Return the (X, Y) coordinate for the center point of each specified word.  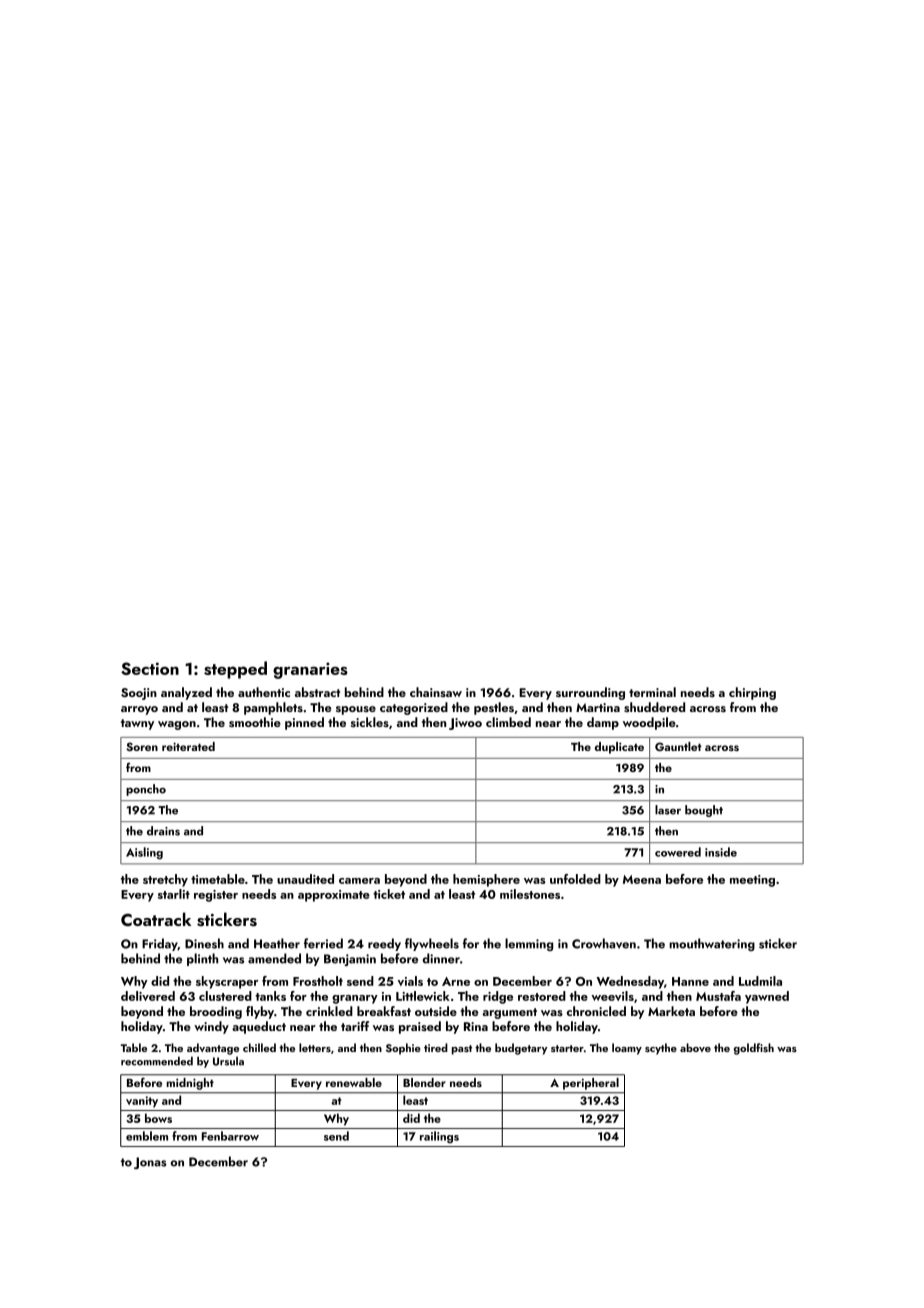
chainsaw (436, 692)
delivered (148, 996)
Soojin (139, 694)
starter (567, 1048)
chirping (752, 693)
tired (436, 1047)
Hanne (690, 981)
